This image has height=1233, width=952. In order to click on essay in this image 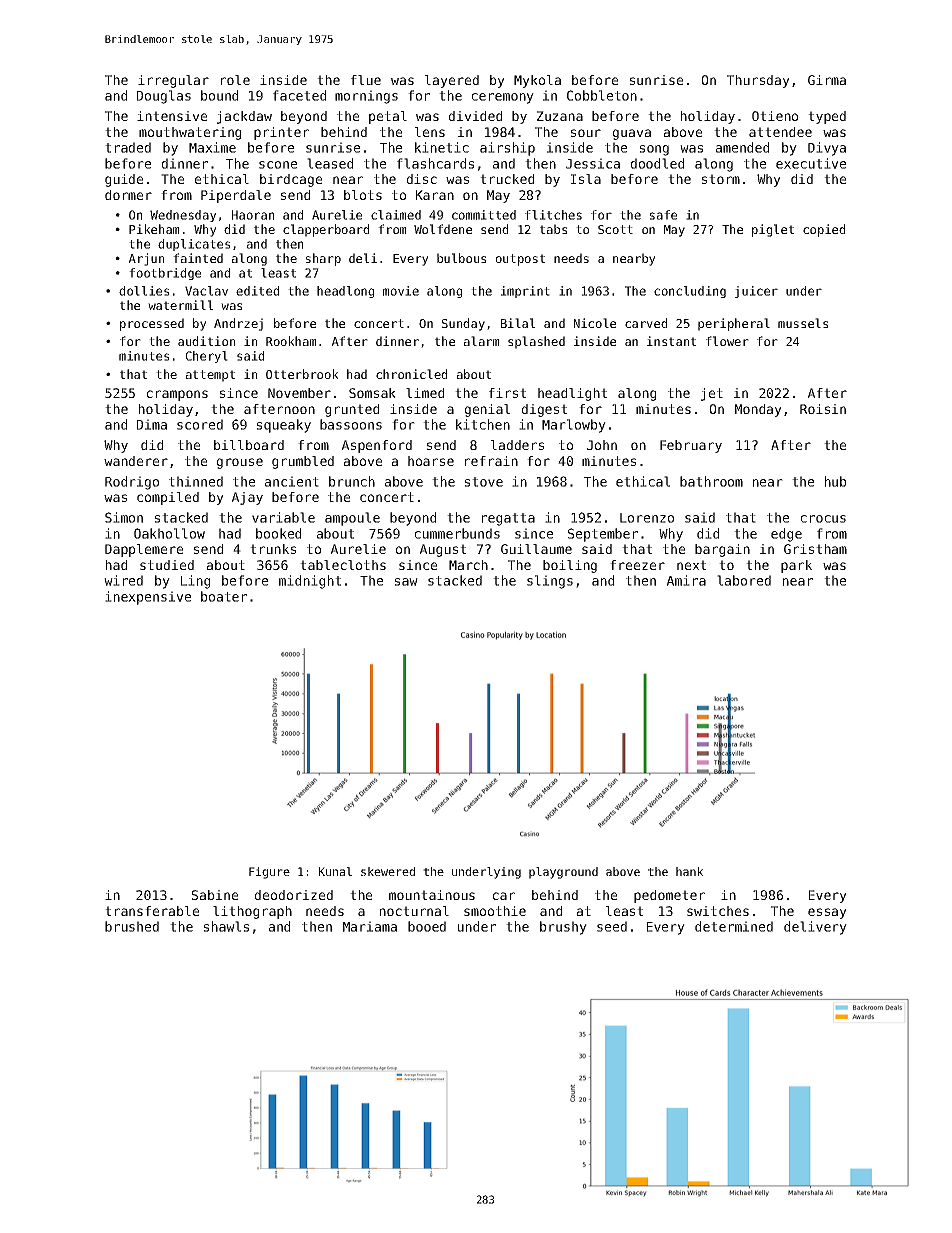, I will do `click(827, 913)`.
